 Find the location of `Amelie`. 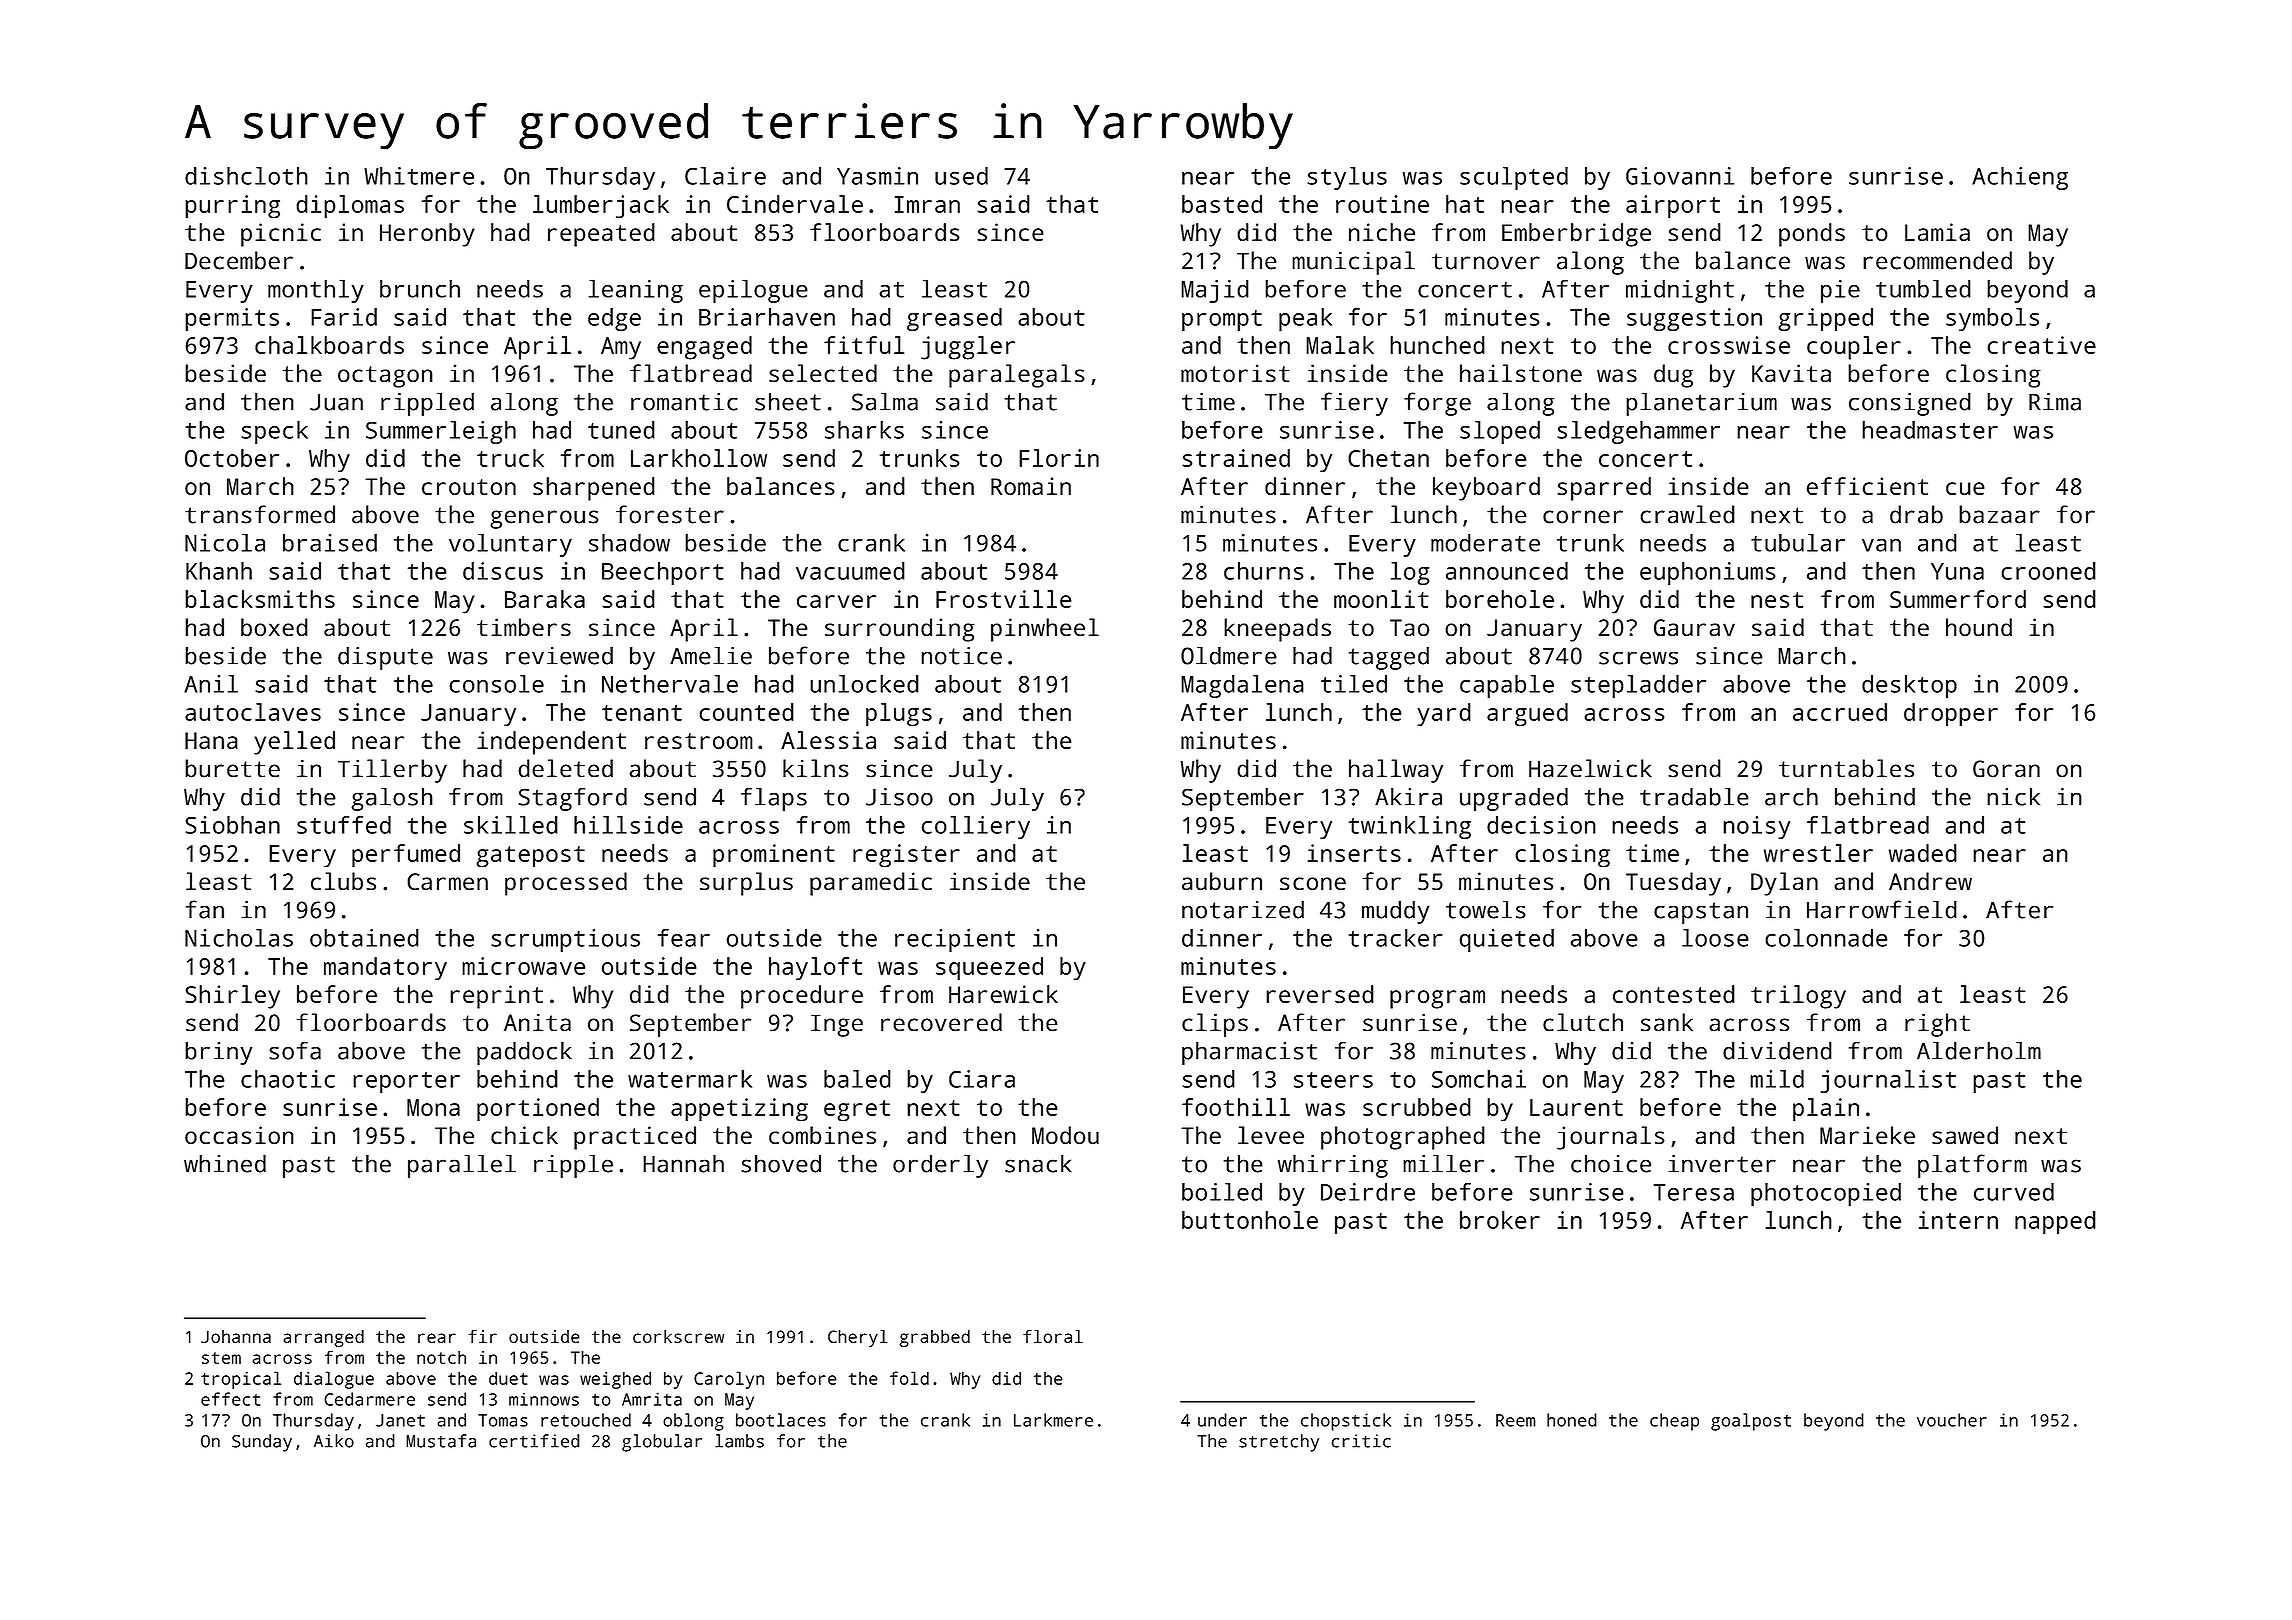

Amelie is located at coordinates (711, 655).
